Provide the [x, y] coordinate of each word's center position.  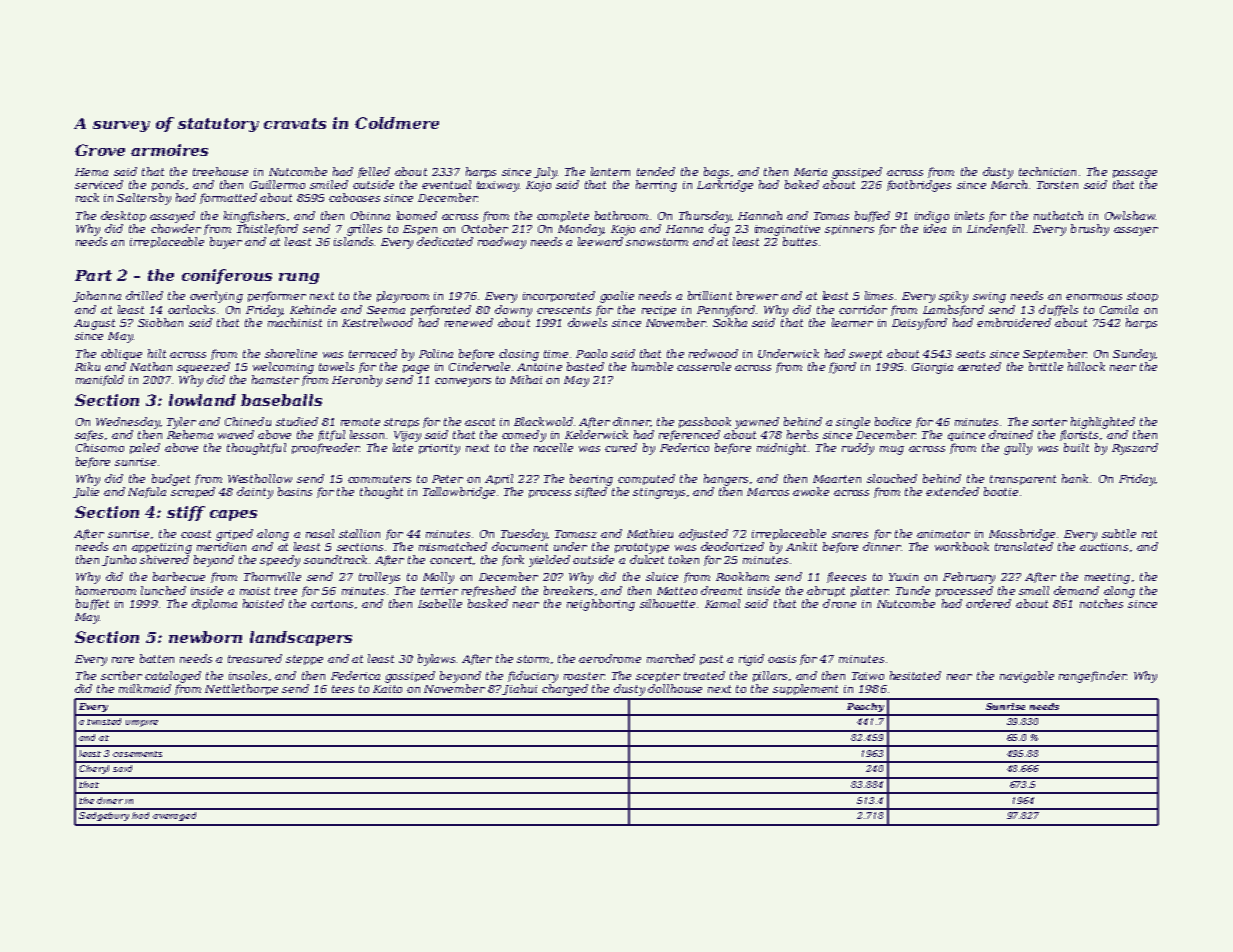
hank [1075, 478]
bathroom [621, 215]
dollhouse [675, 688]
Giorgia [932, 368]
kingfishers [254, 217]
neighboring [601, 605]
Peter [447, 479]
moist [255, 591]
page [416, 369]
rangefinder [1092, 677]
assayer [1136, 231]
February [969, 578]
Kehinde [313, 309]
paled [145, 448]
